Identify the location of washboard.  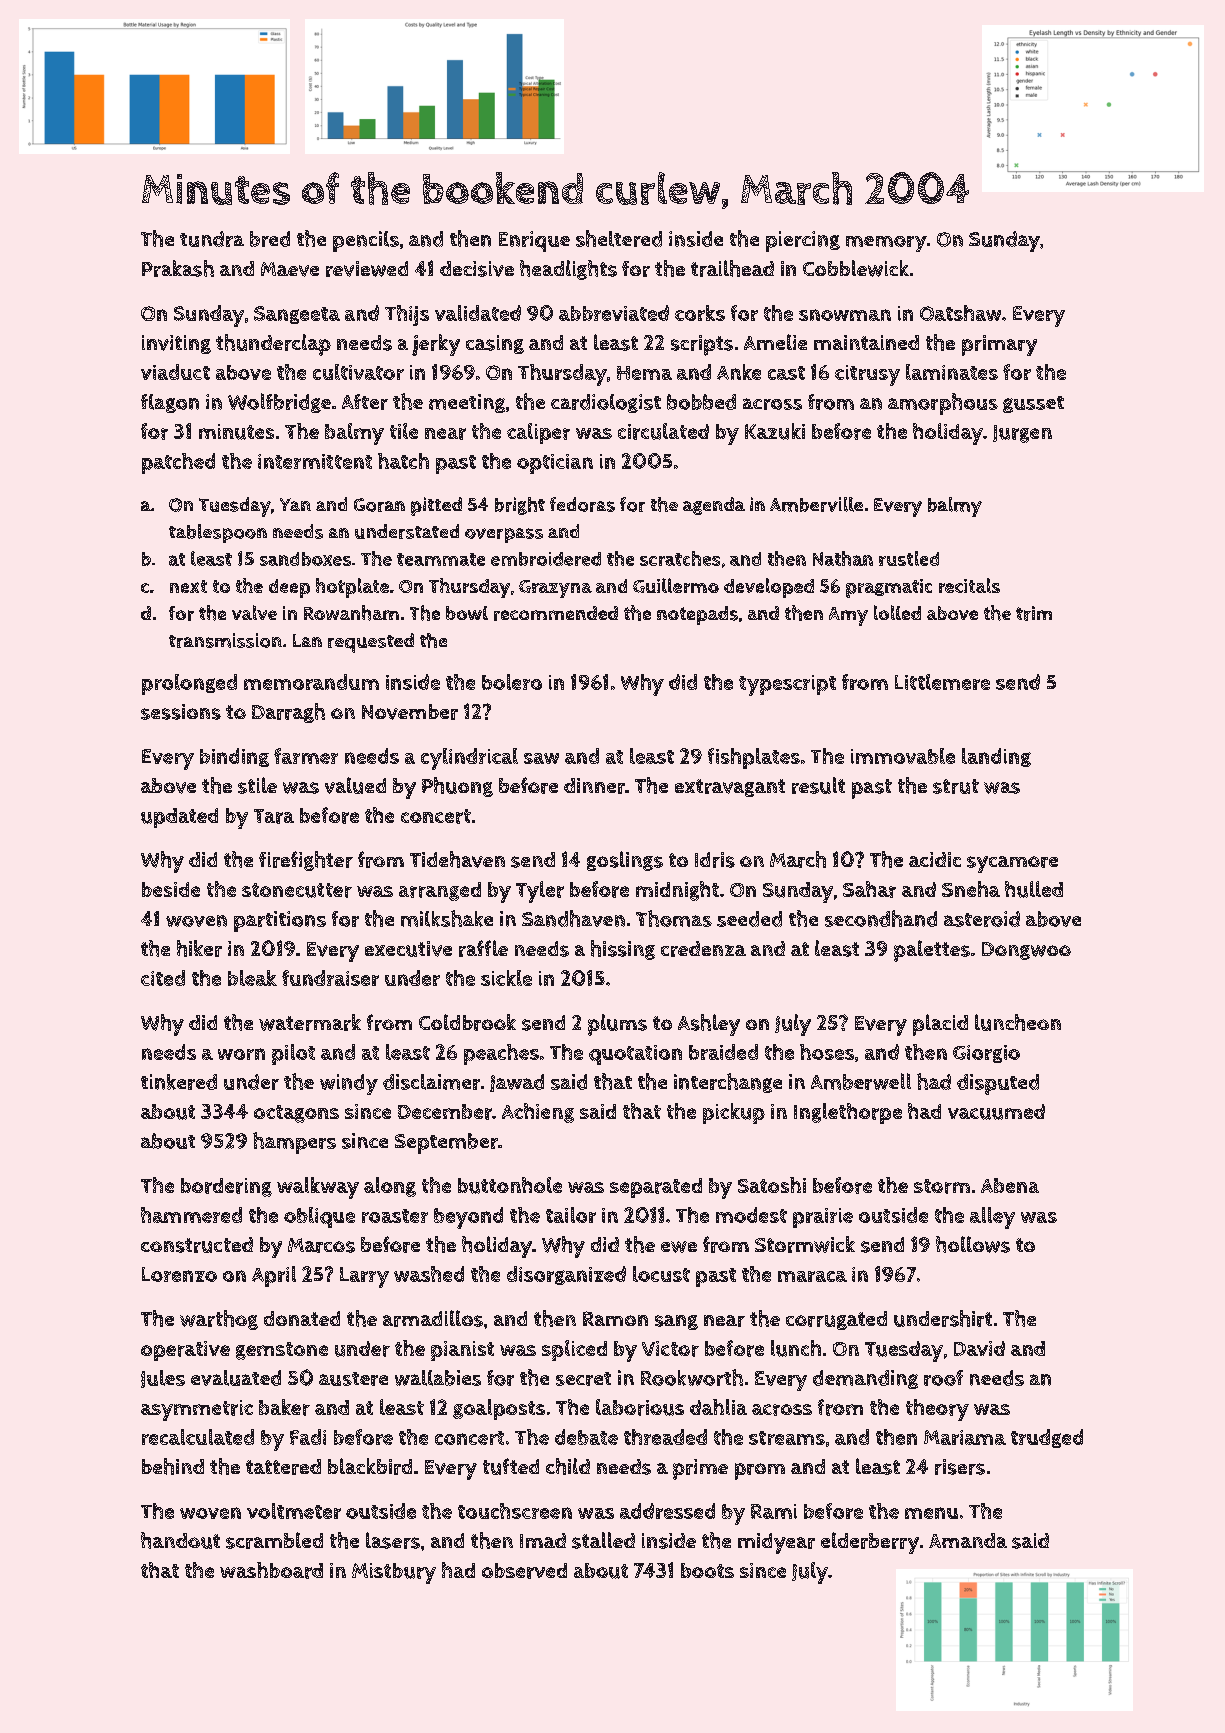
(271, 1570).
